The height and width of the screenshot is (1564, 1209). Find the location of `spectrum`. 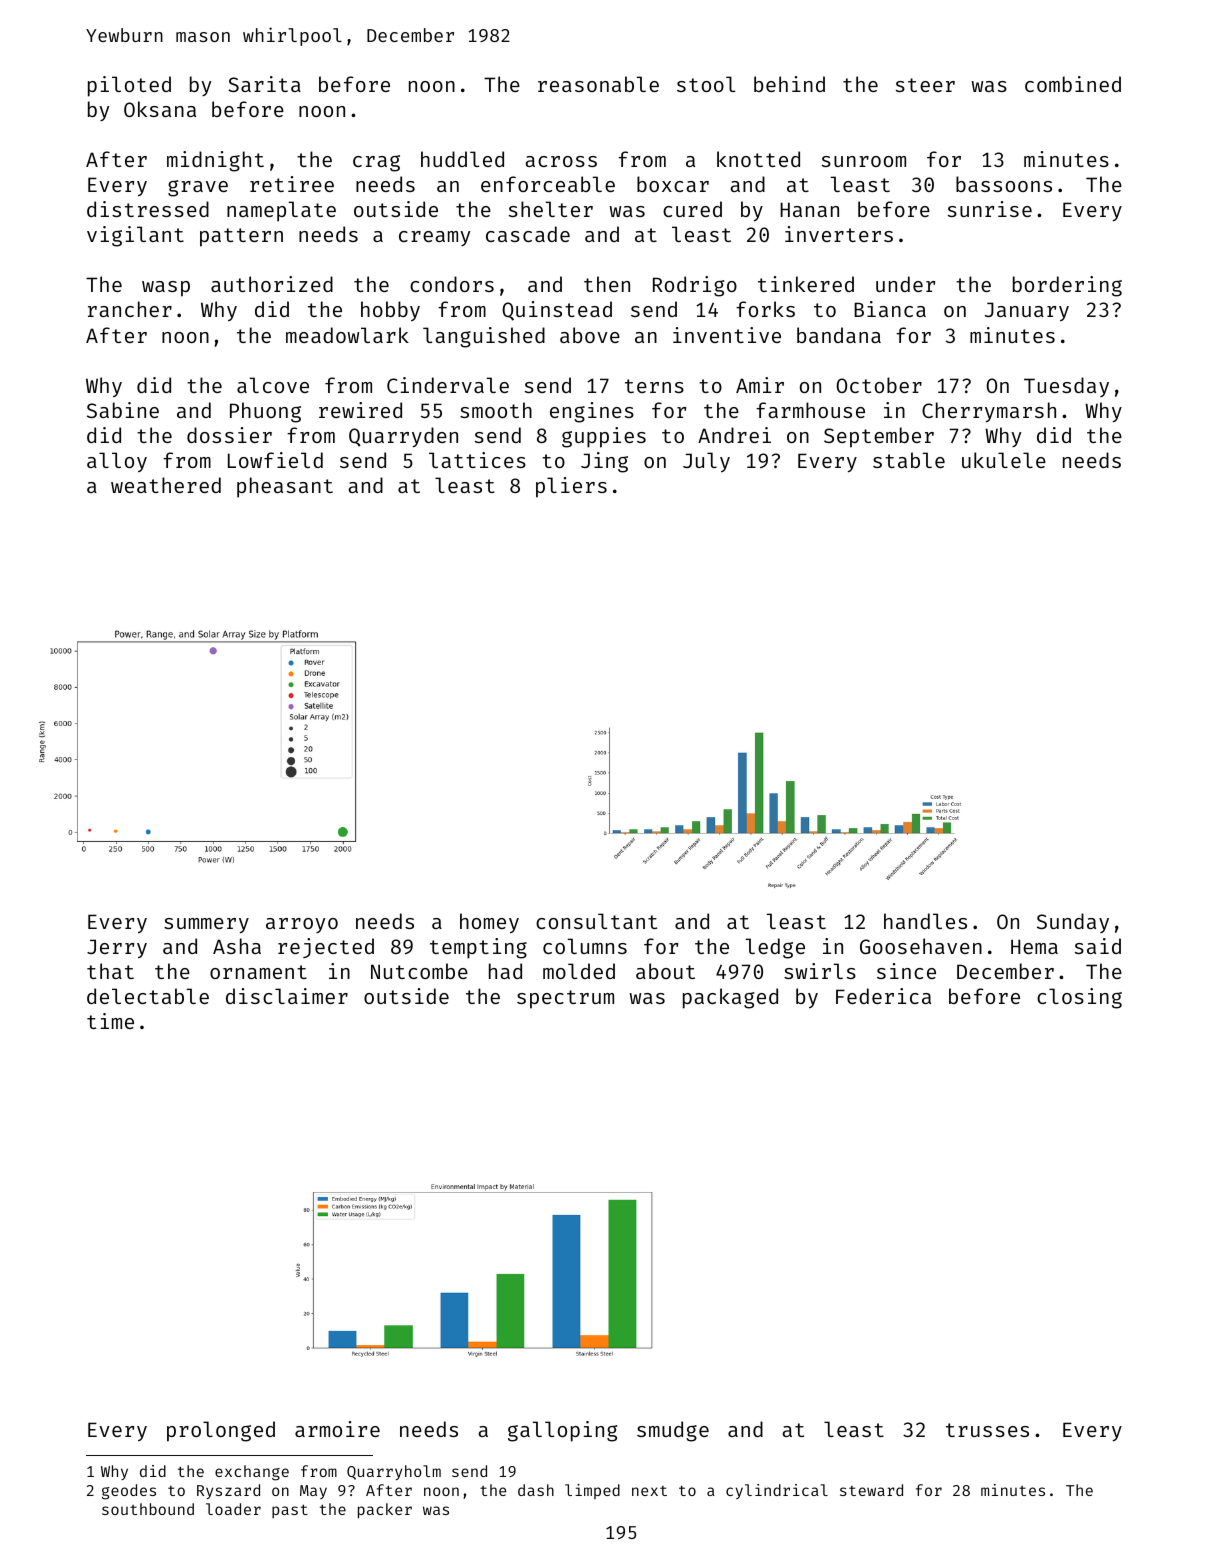

spectrum is located at coordinates (565, 999).
